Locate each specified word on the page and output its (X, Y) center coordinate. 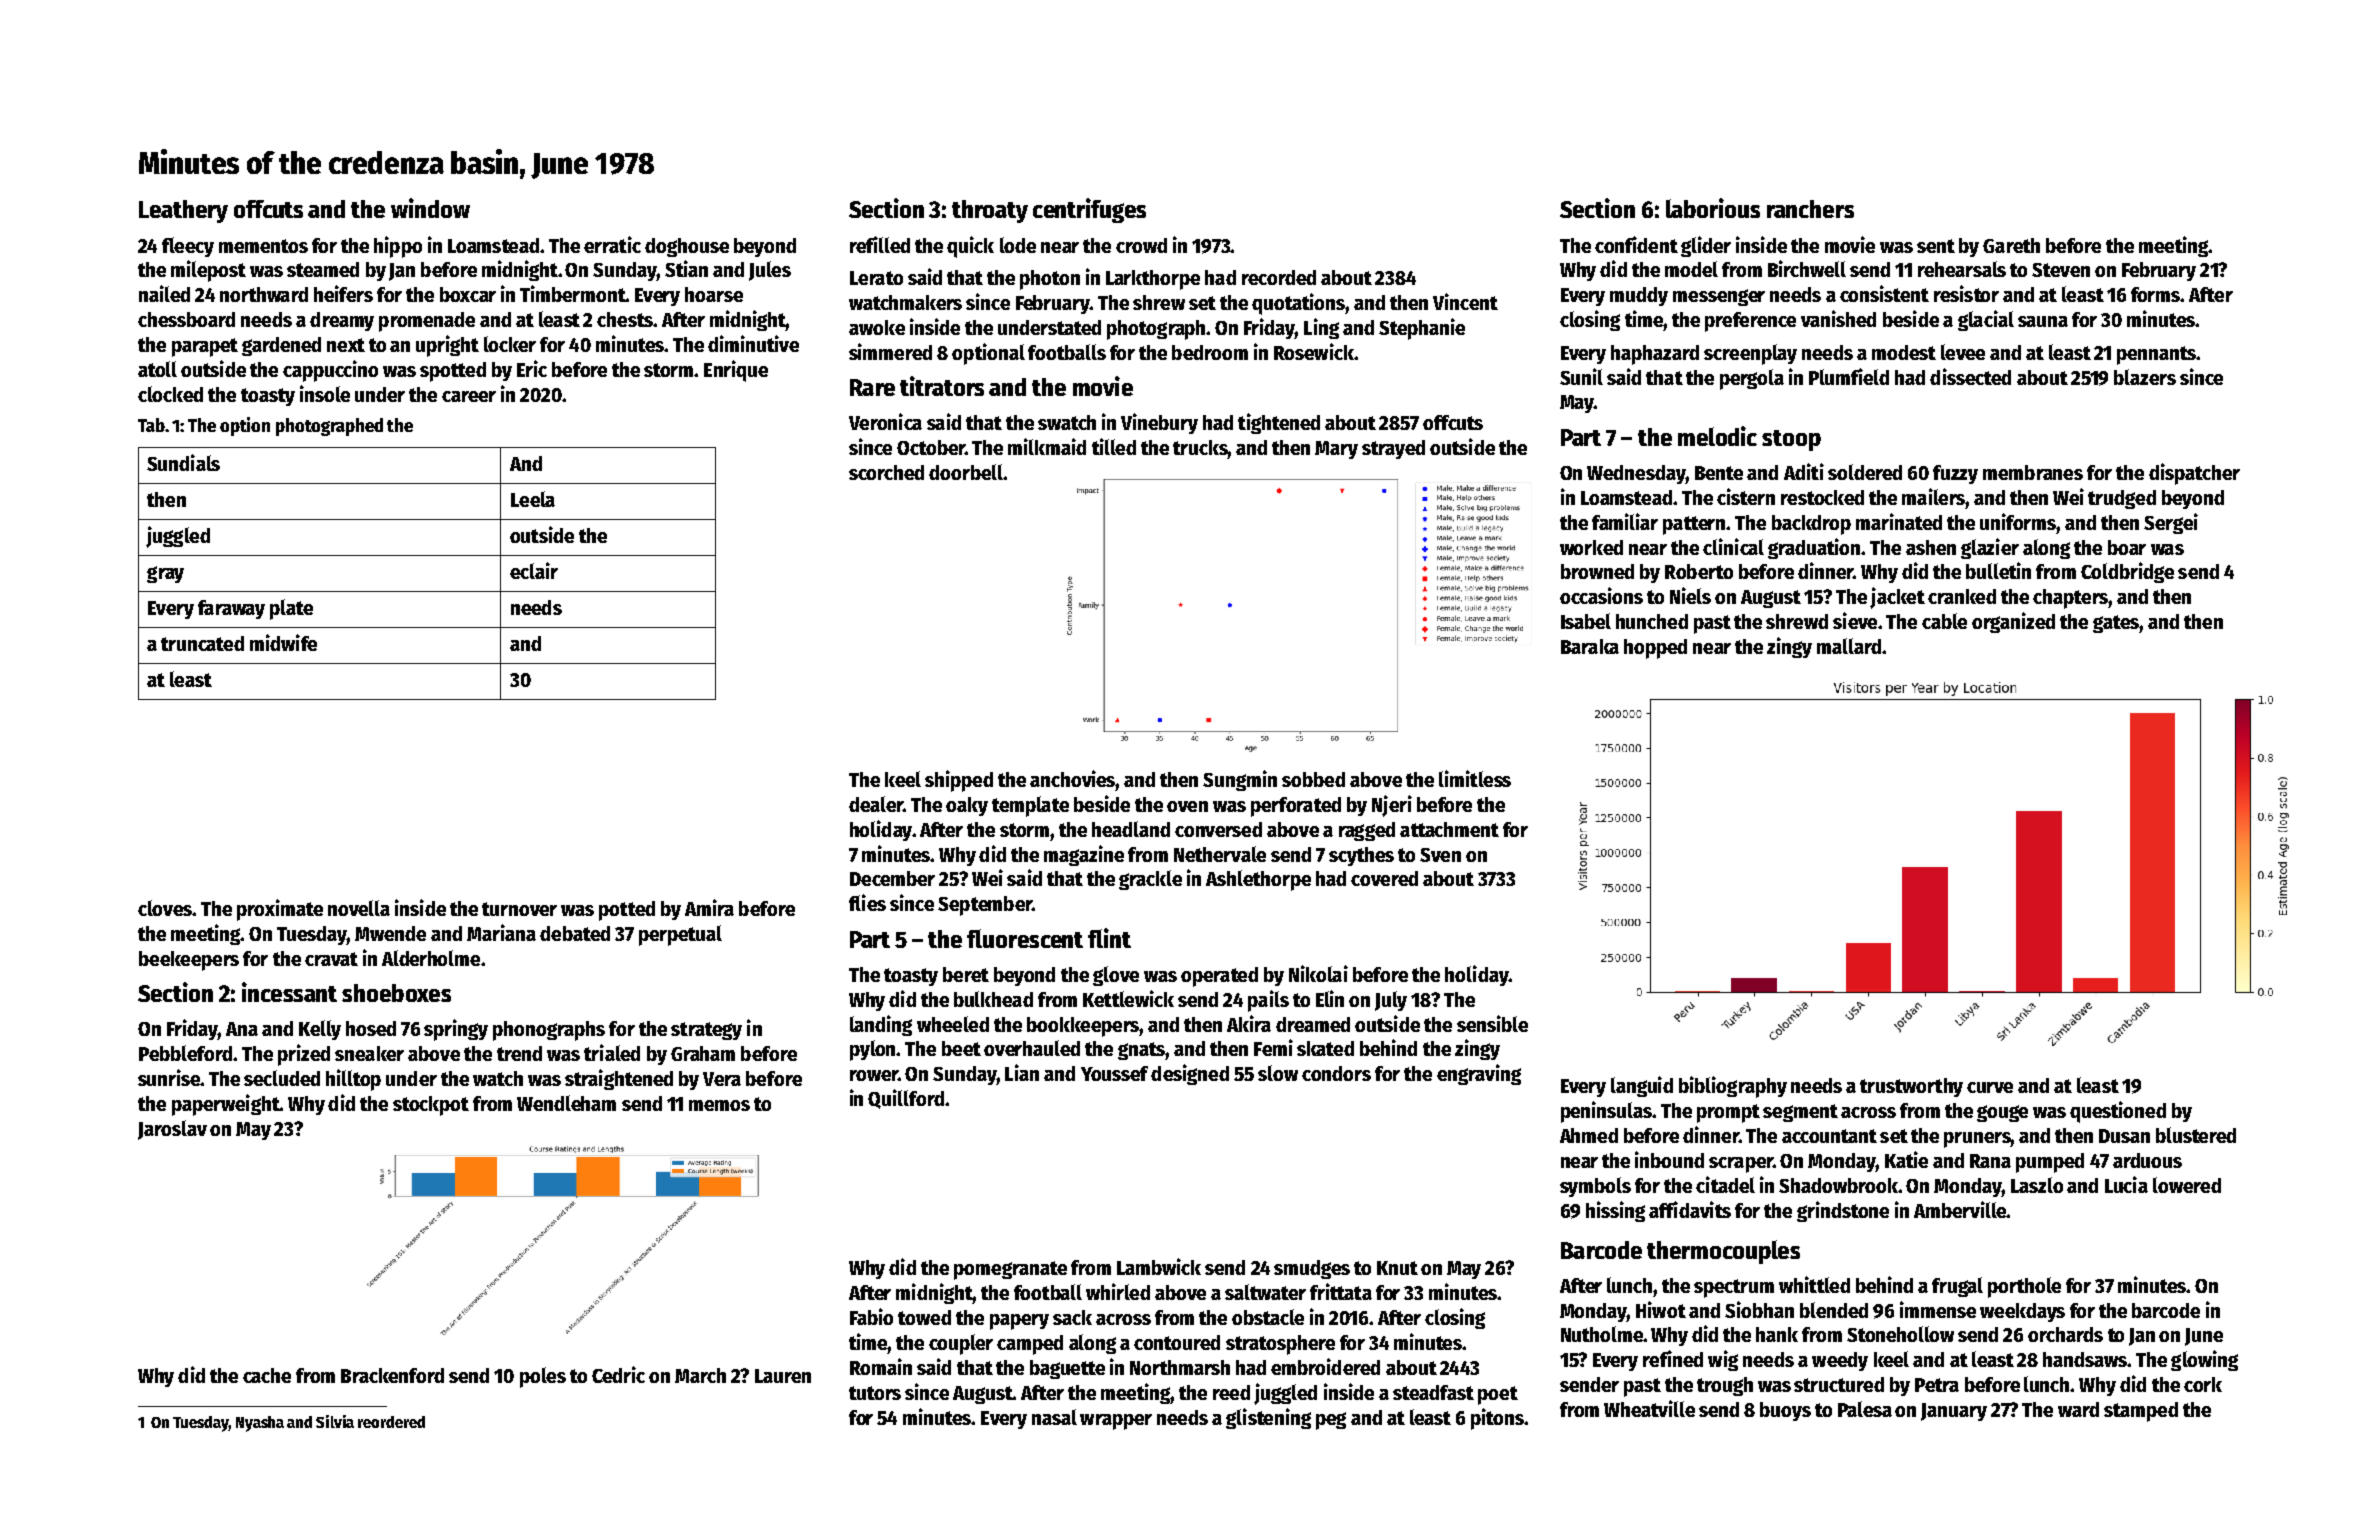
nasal (1054, 1417)
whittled (1814, 1284)
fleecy (188, 247)
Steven (2061, 270)
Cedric (618, 1374)
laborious (1713, 208)
